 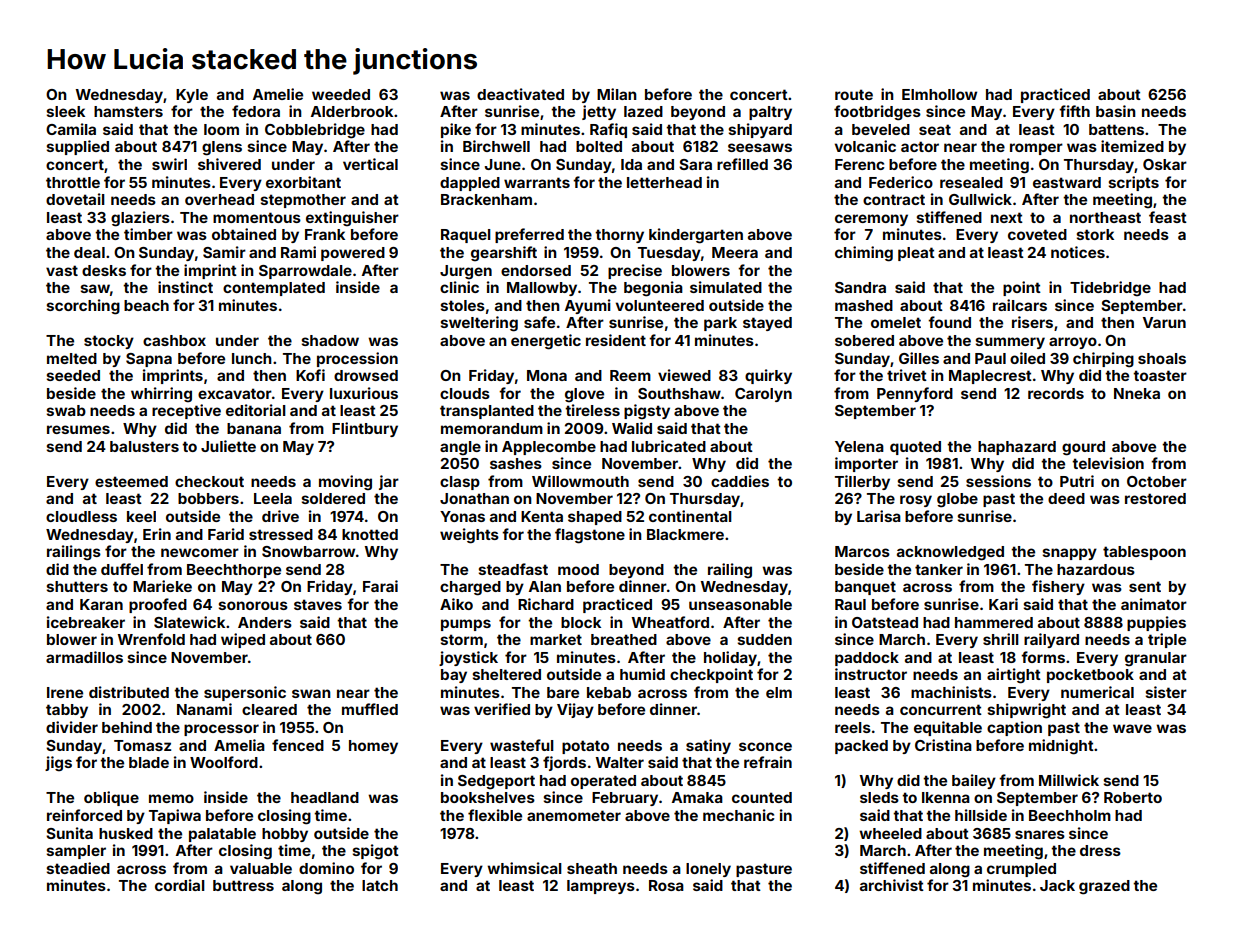 I want to click on pleat, so click(x=916, y=254).
